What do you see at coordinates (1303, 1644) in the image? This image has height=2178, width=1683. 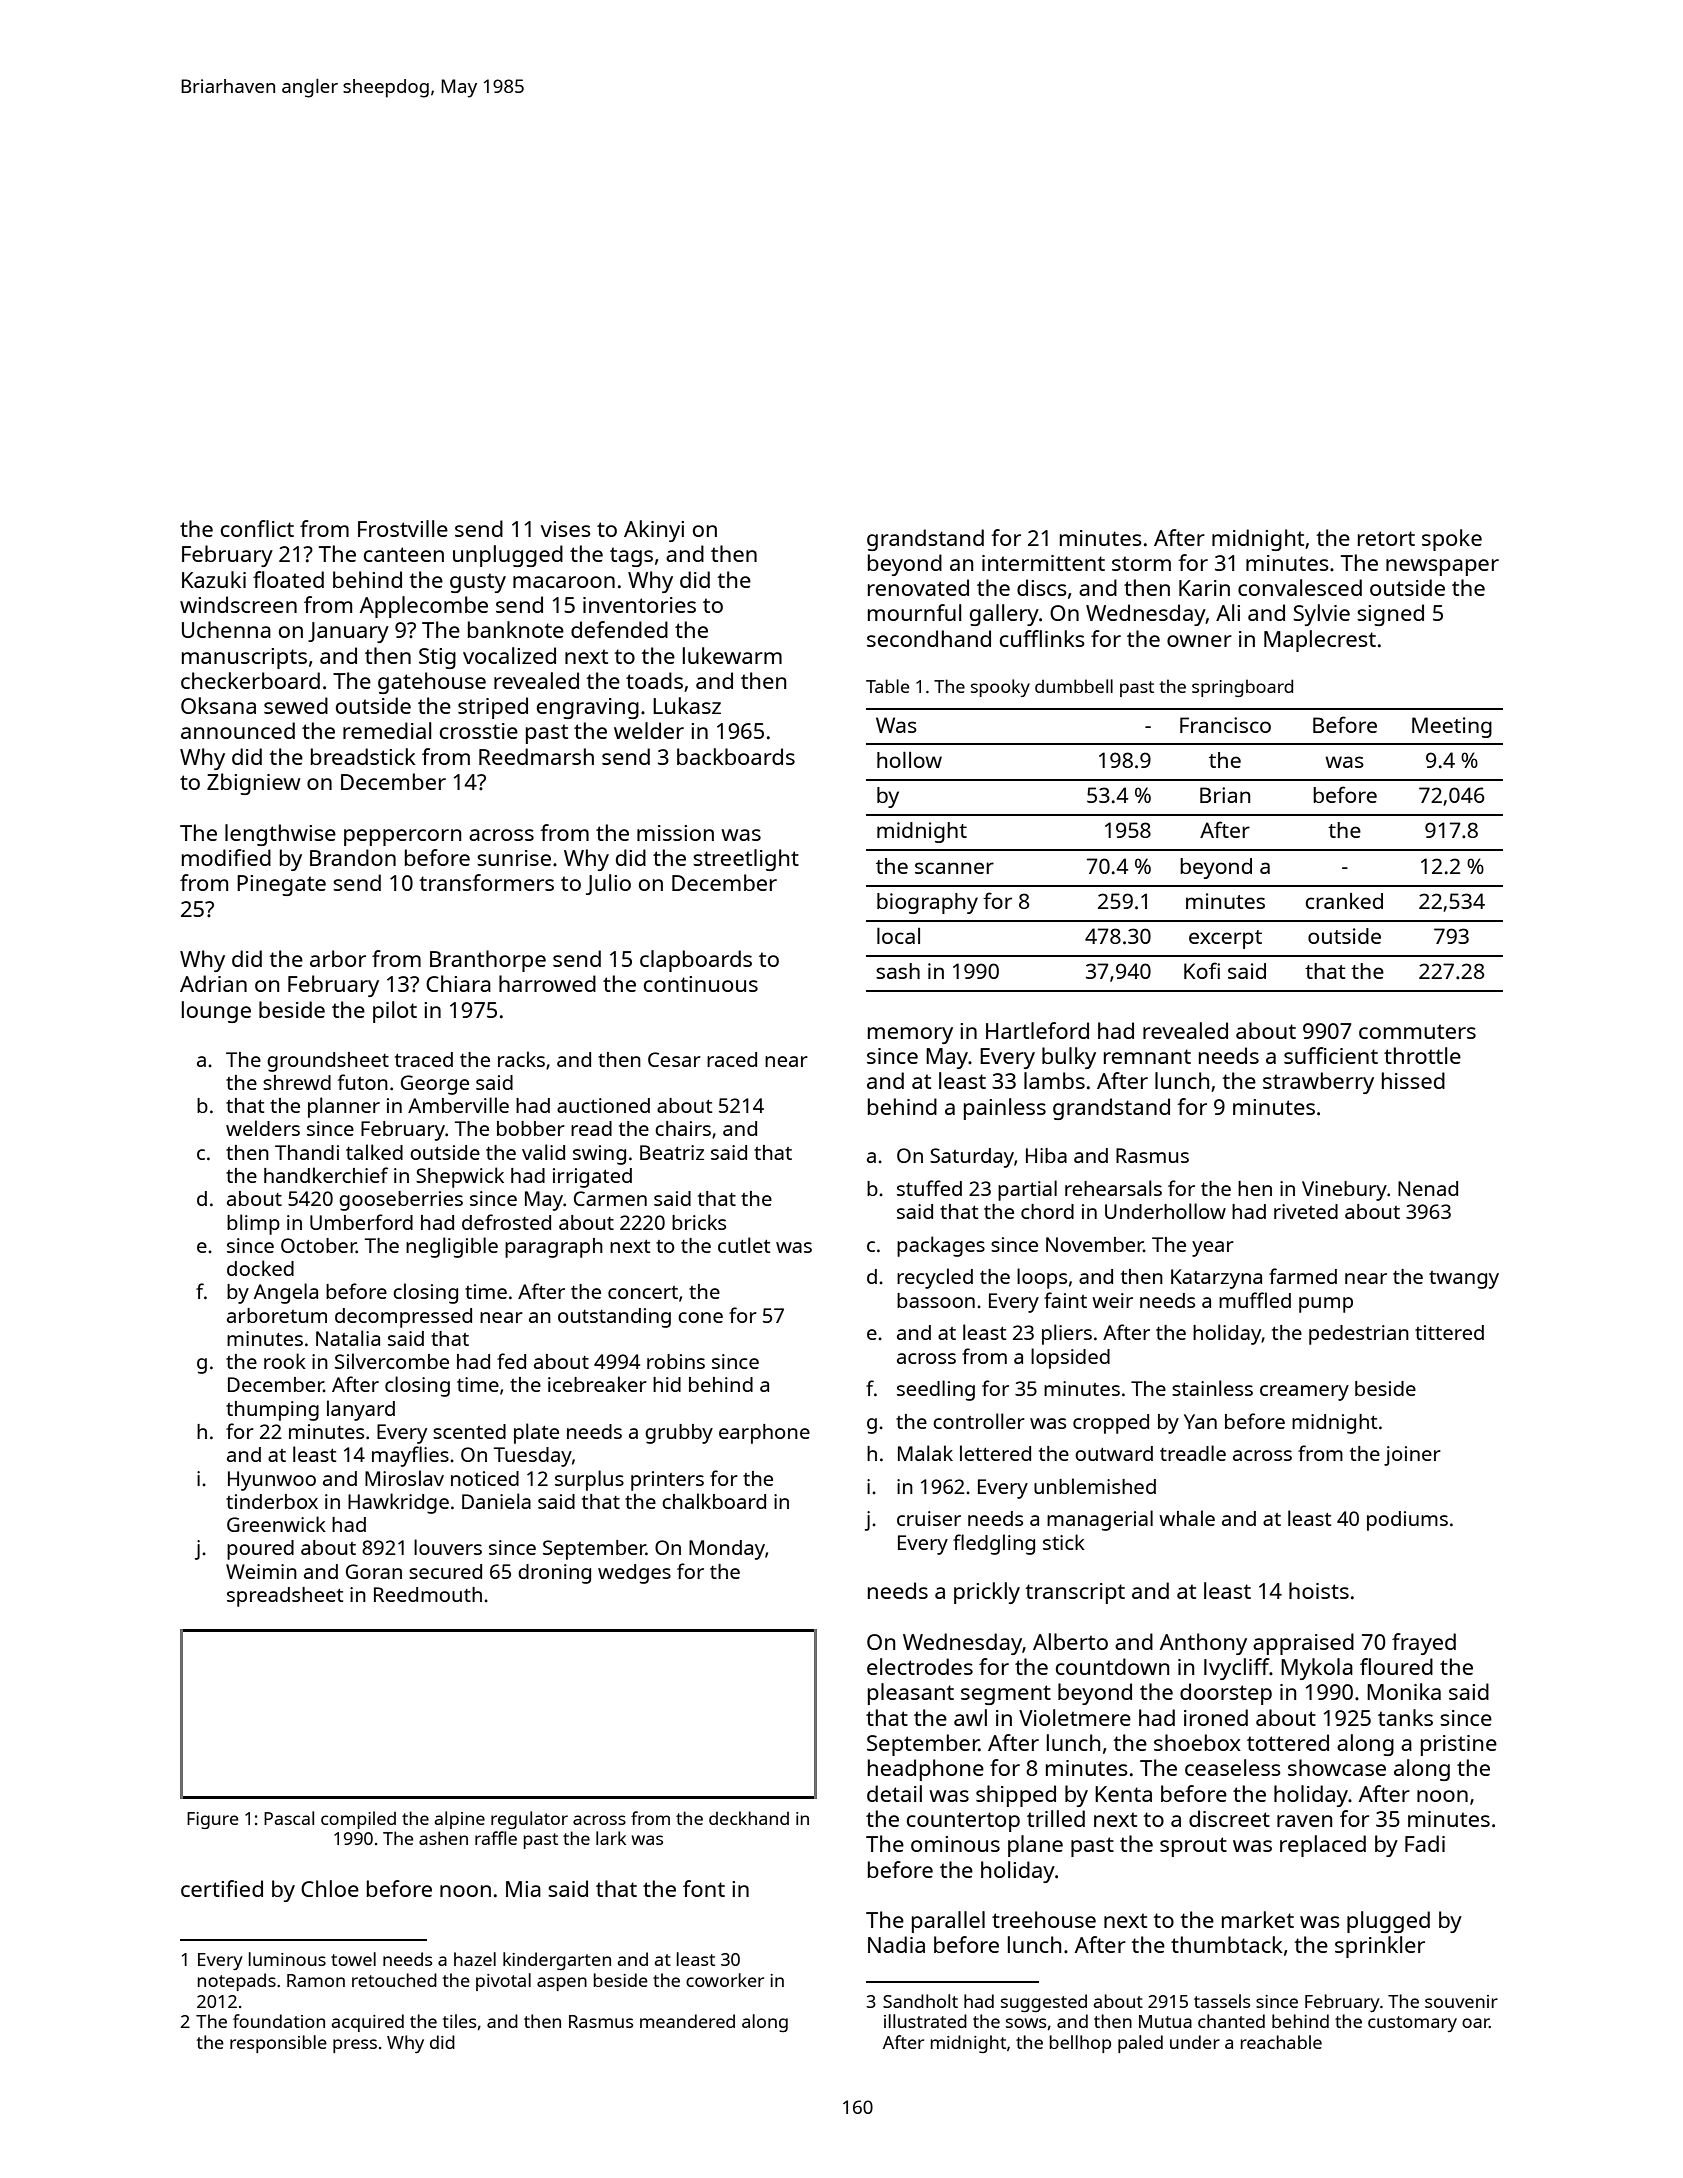 I see `appraised` at bounding box center [1303, 1644].
